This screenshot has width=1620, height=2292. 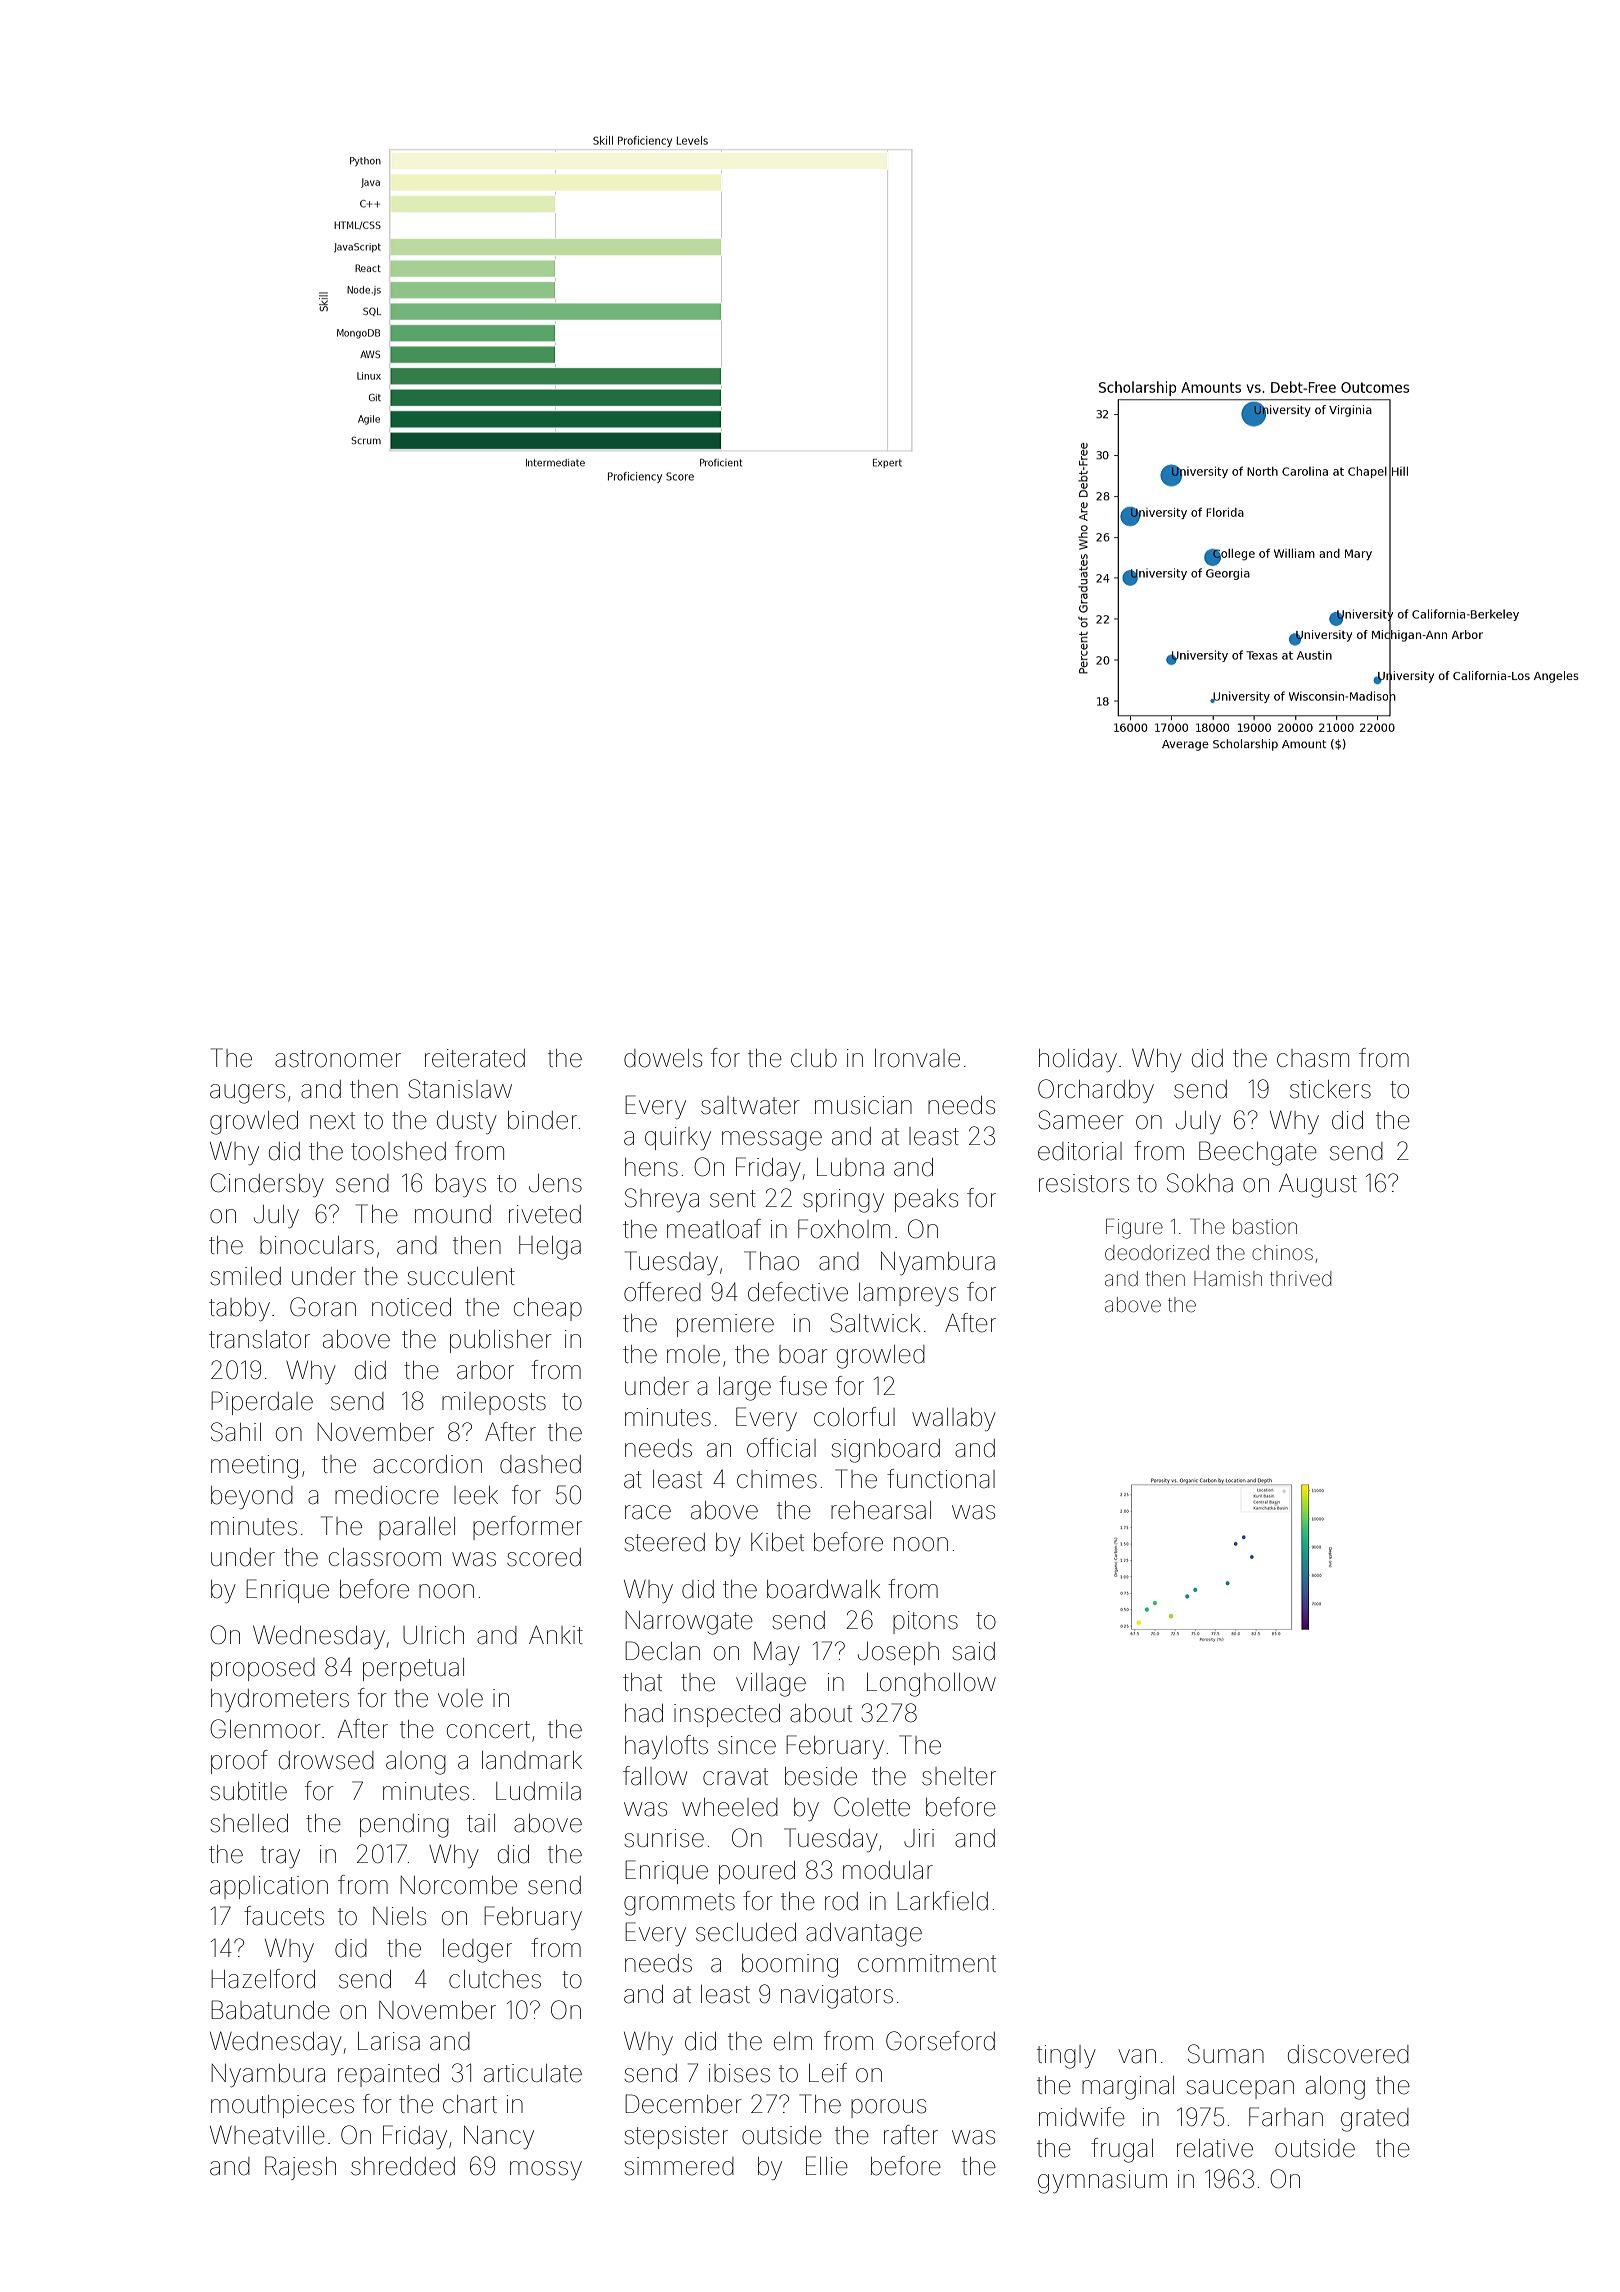 What do you see at coordinates (663, 1058) in the screenshot?
I see `dowels` at bounding box center [663, 1058].
